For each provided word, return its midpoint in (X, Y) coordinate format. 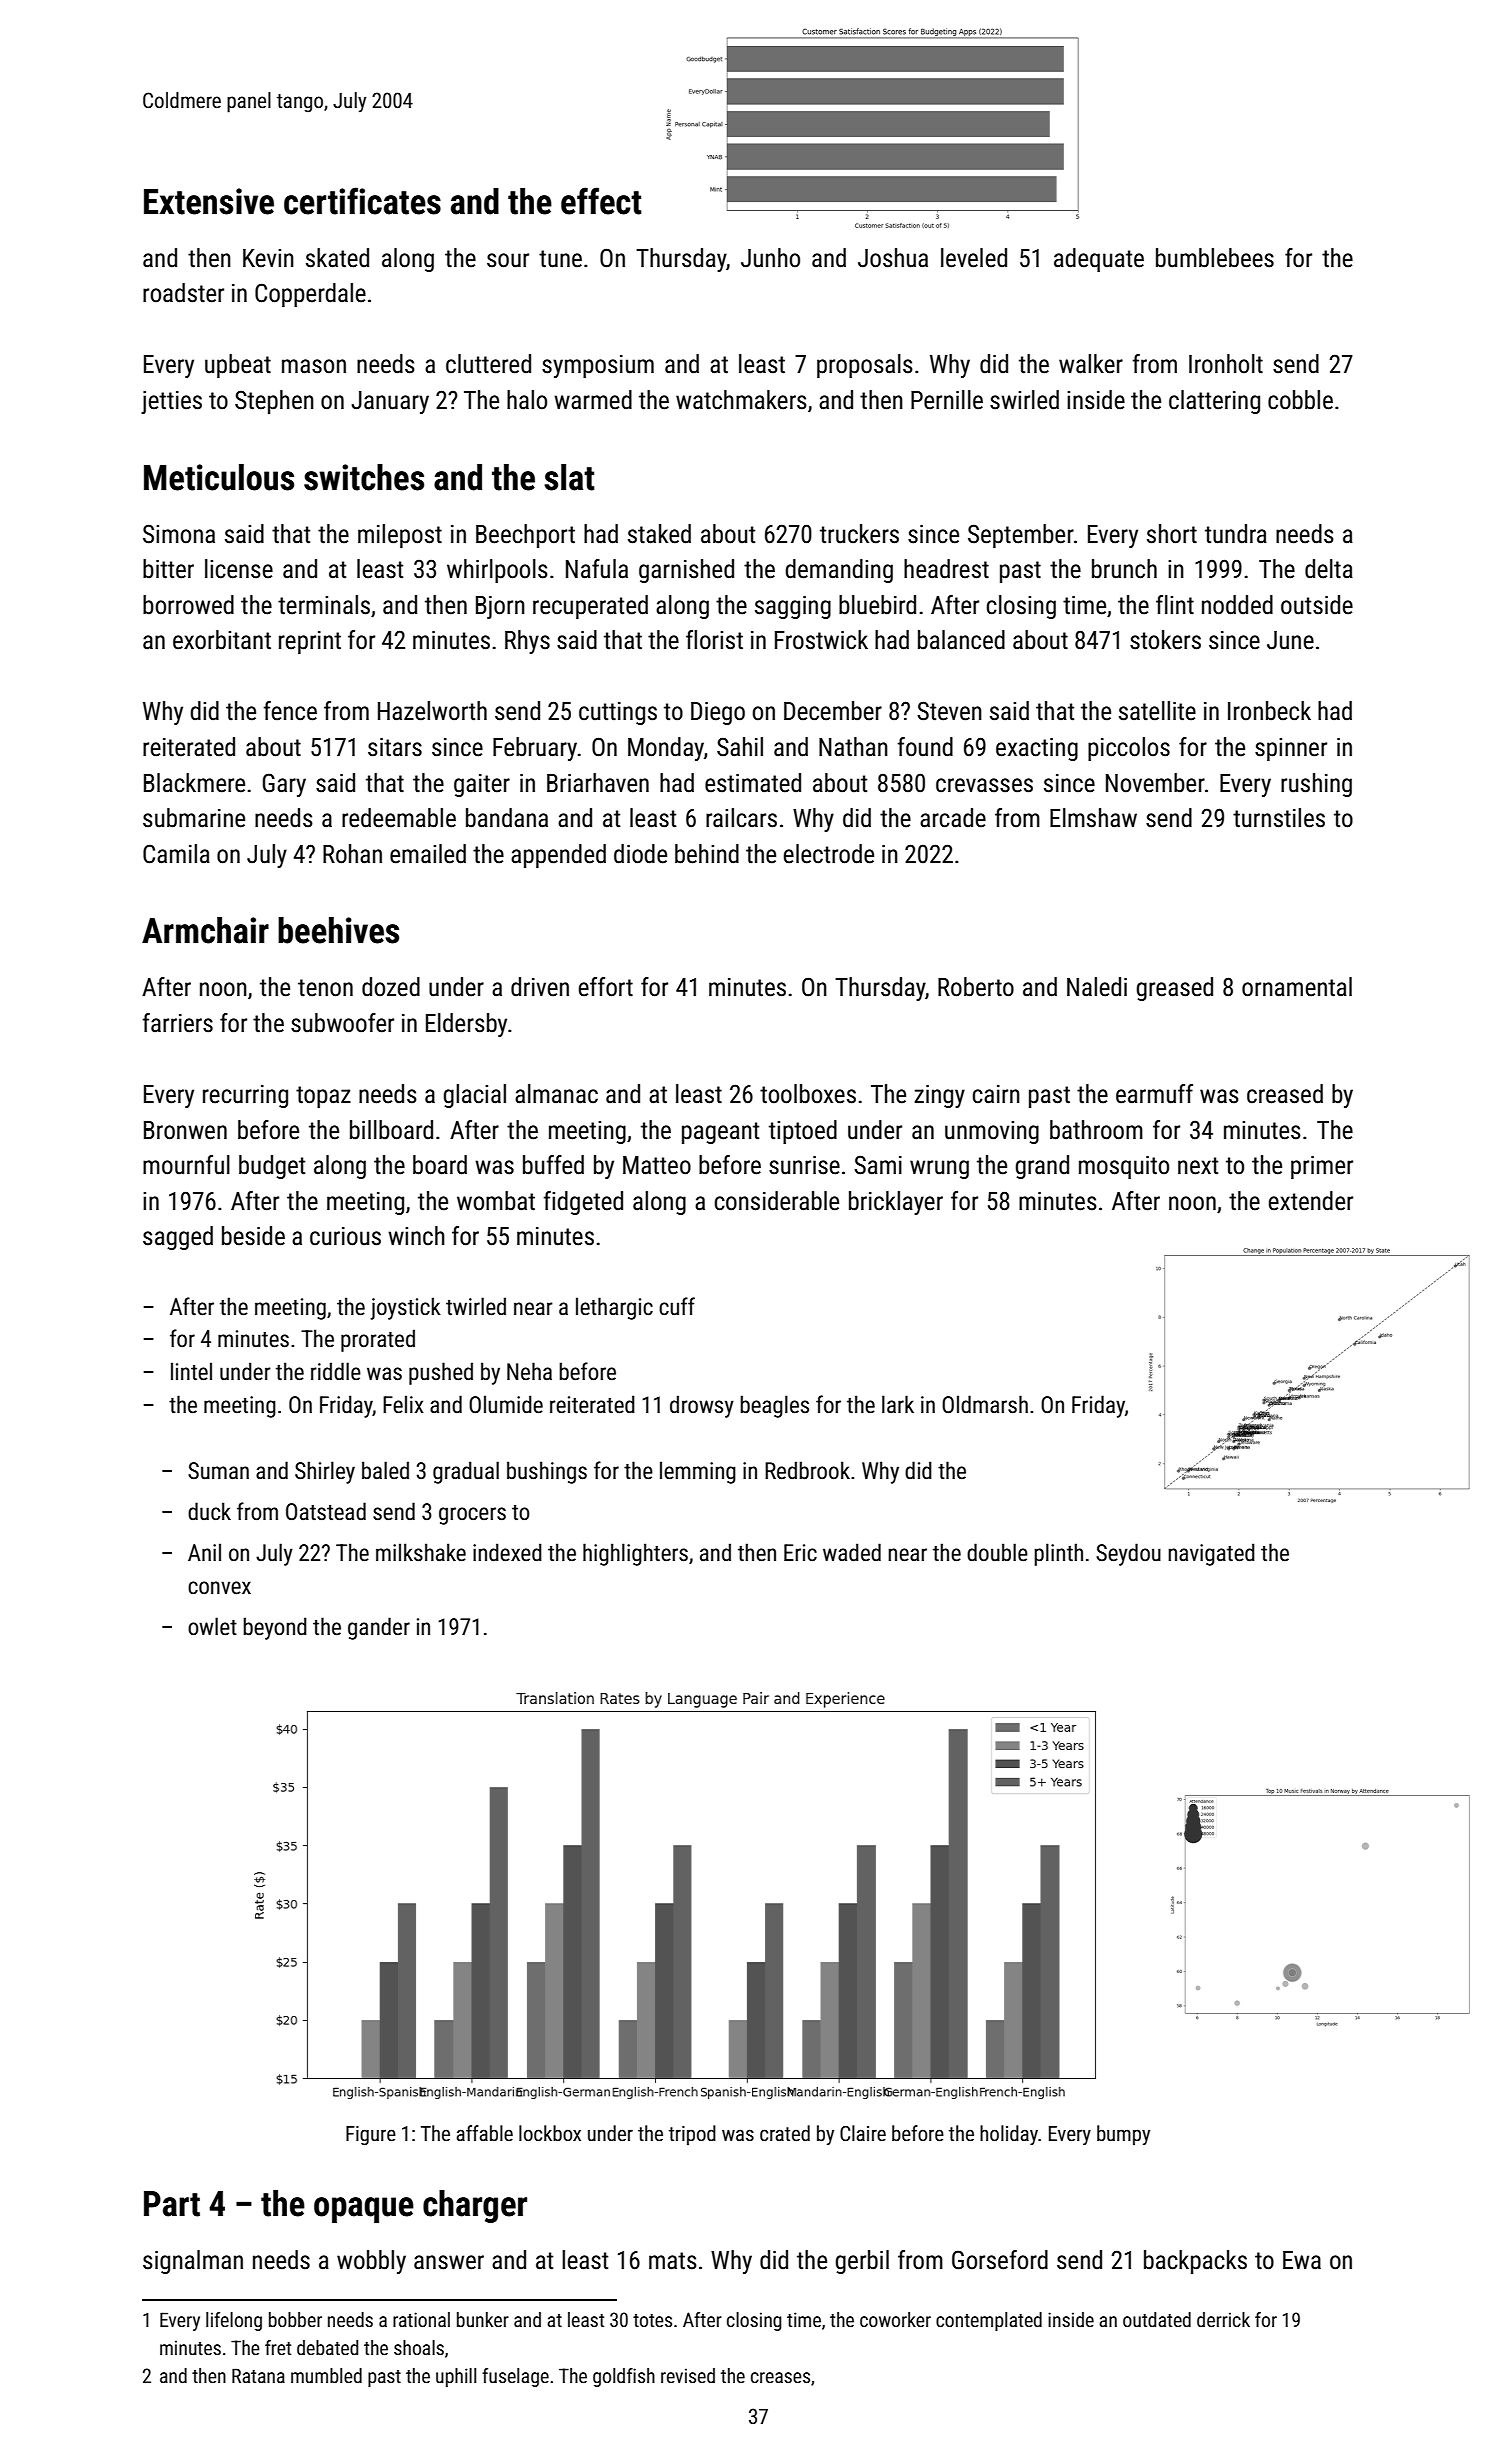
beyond (275, 1628)
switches (364, 477)
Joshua (893, 258)
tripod (692, 2135)
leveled (974, 258)
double (997, 1552)
